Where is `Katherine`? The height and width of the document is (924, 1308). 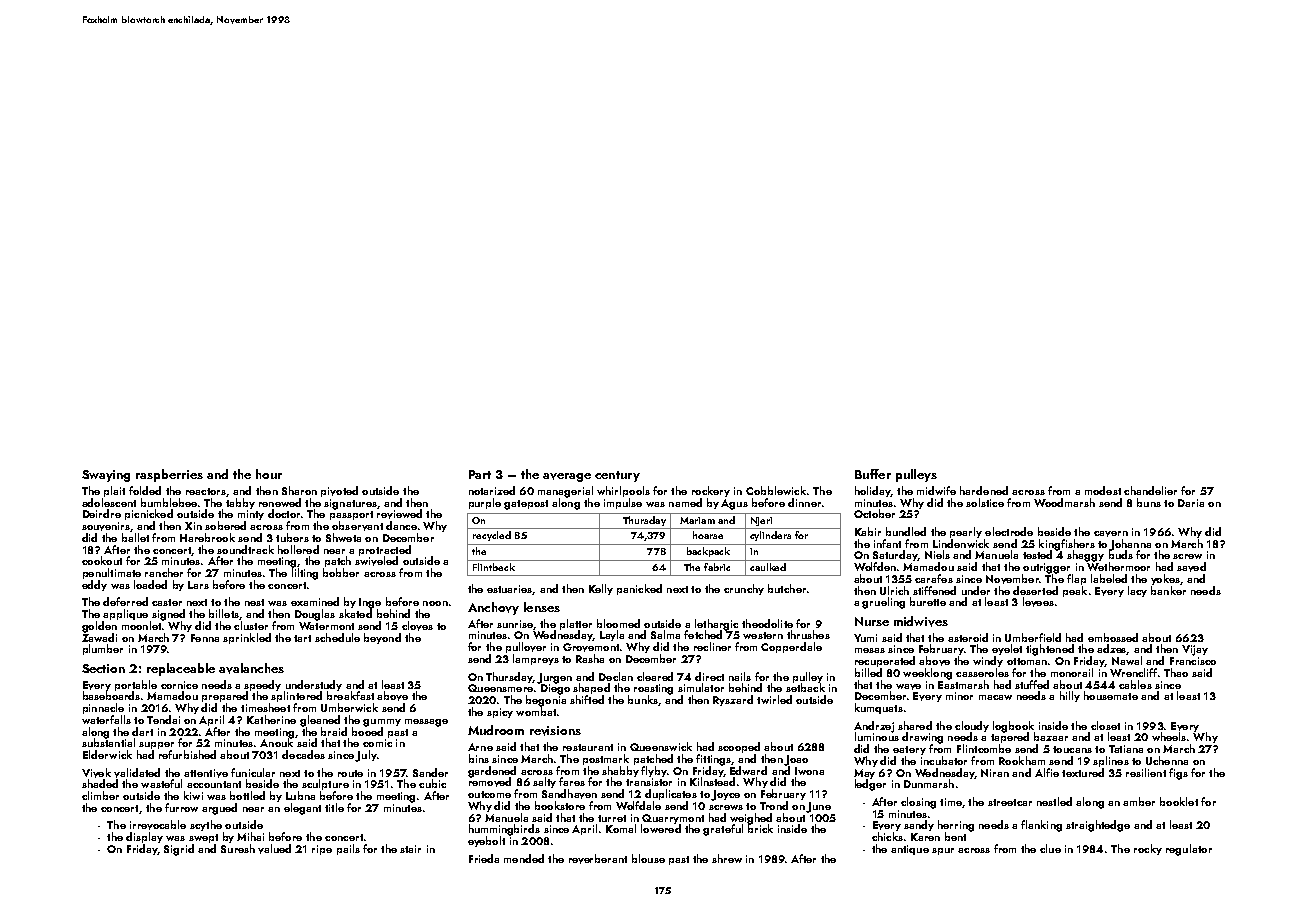
Katherine is located at coordinates (271, 719).
